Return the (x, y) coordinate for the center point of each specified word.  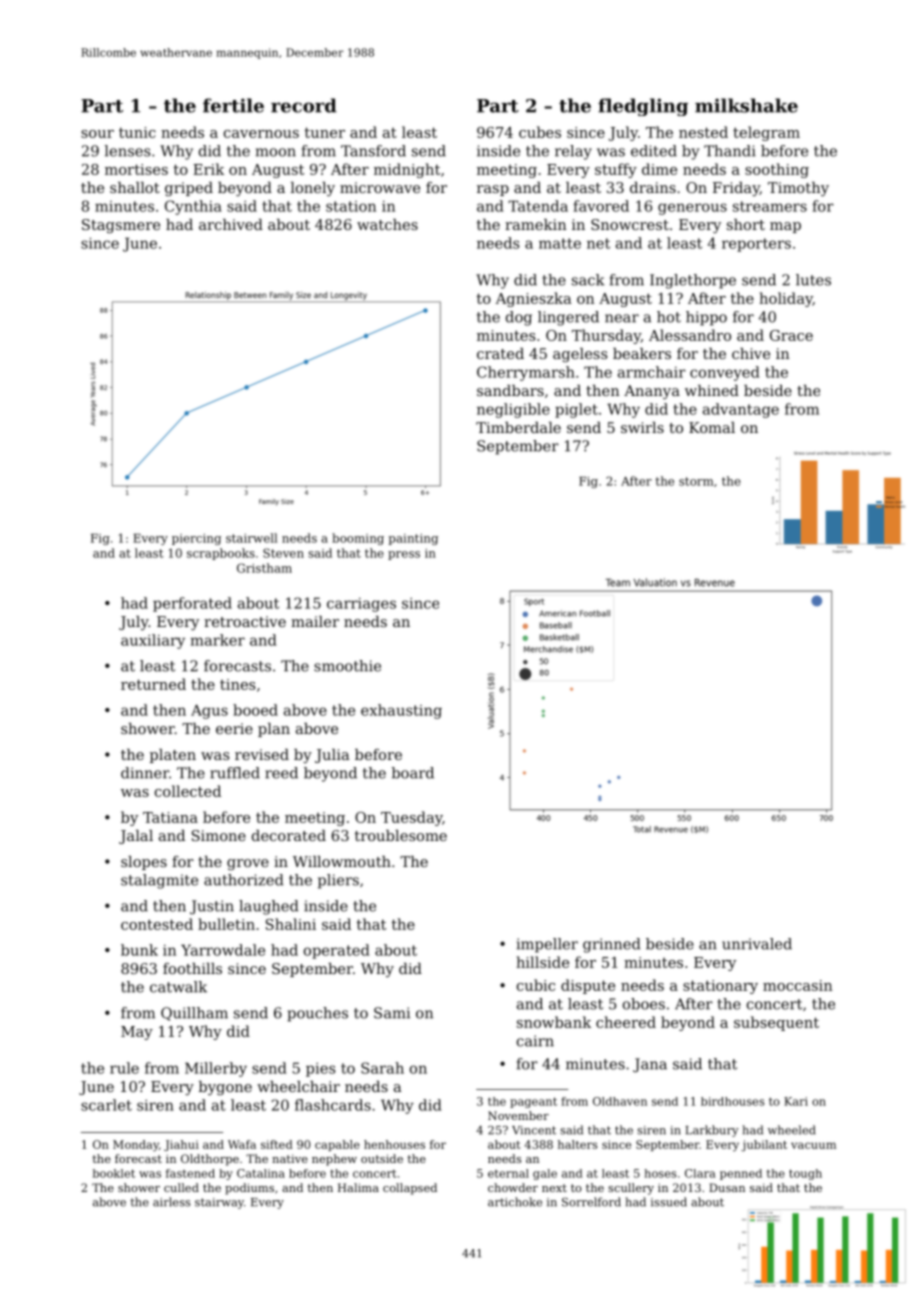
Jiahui (181, 1145)
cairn (535, 1041)
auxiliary (153, 641)
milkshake (746, 105)
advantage (741, 410)
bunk (139, 950)
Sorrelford (591, 1202)
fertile (233, 105)
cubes (540, 132)
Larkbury (712, 1131)
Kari (796, 1101)
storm (696, 481)
